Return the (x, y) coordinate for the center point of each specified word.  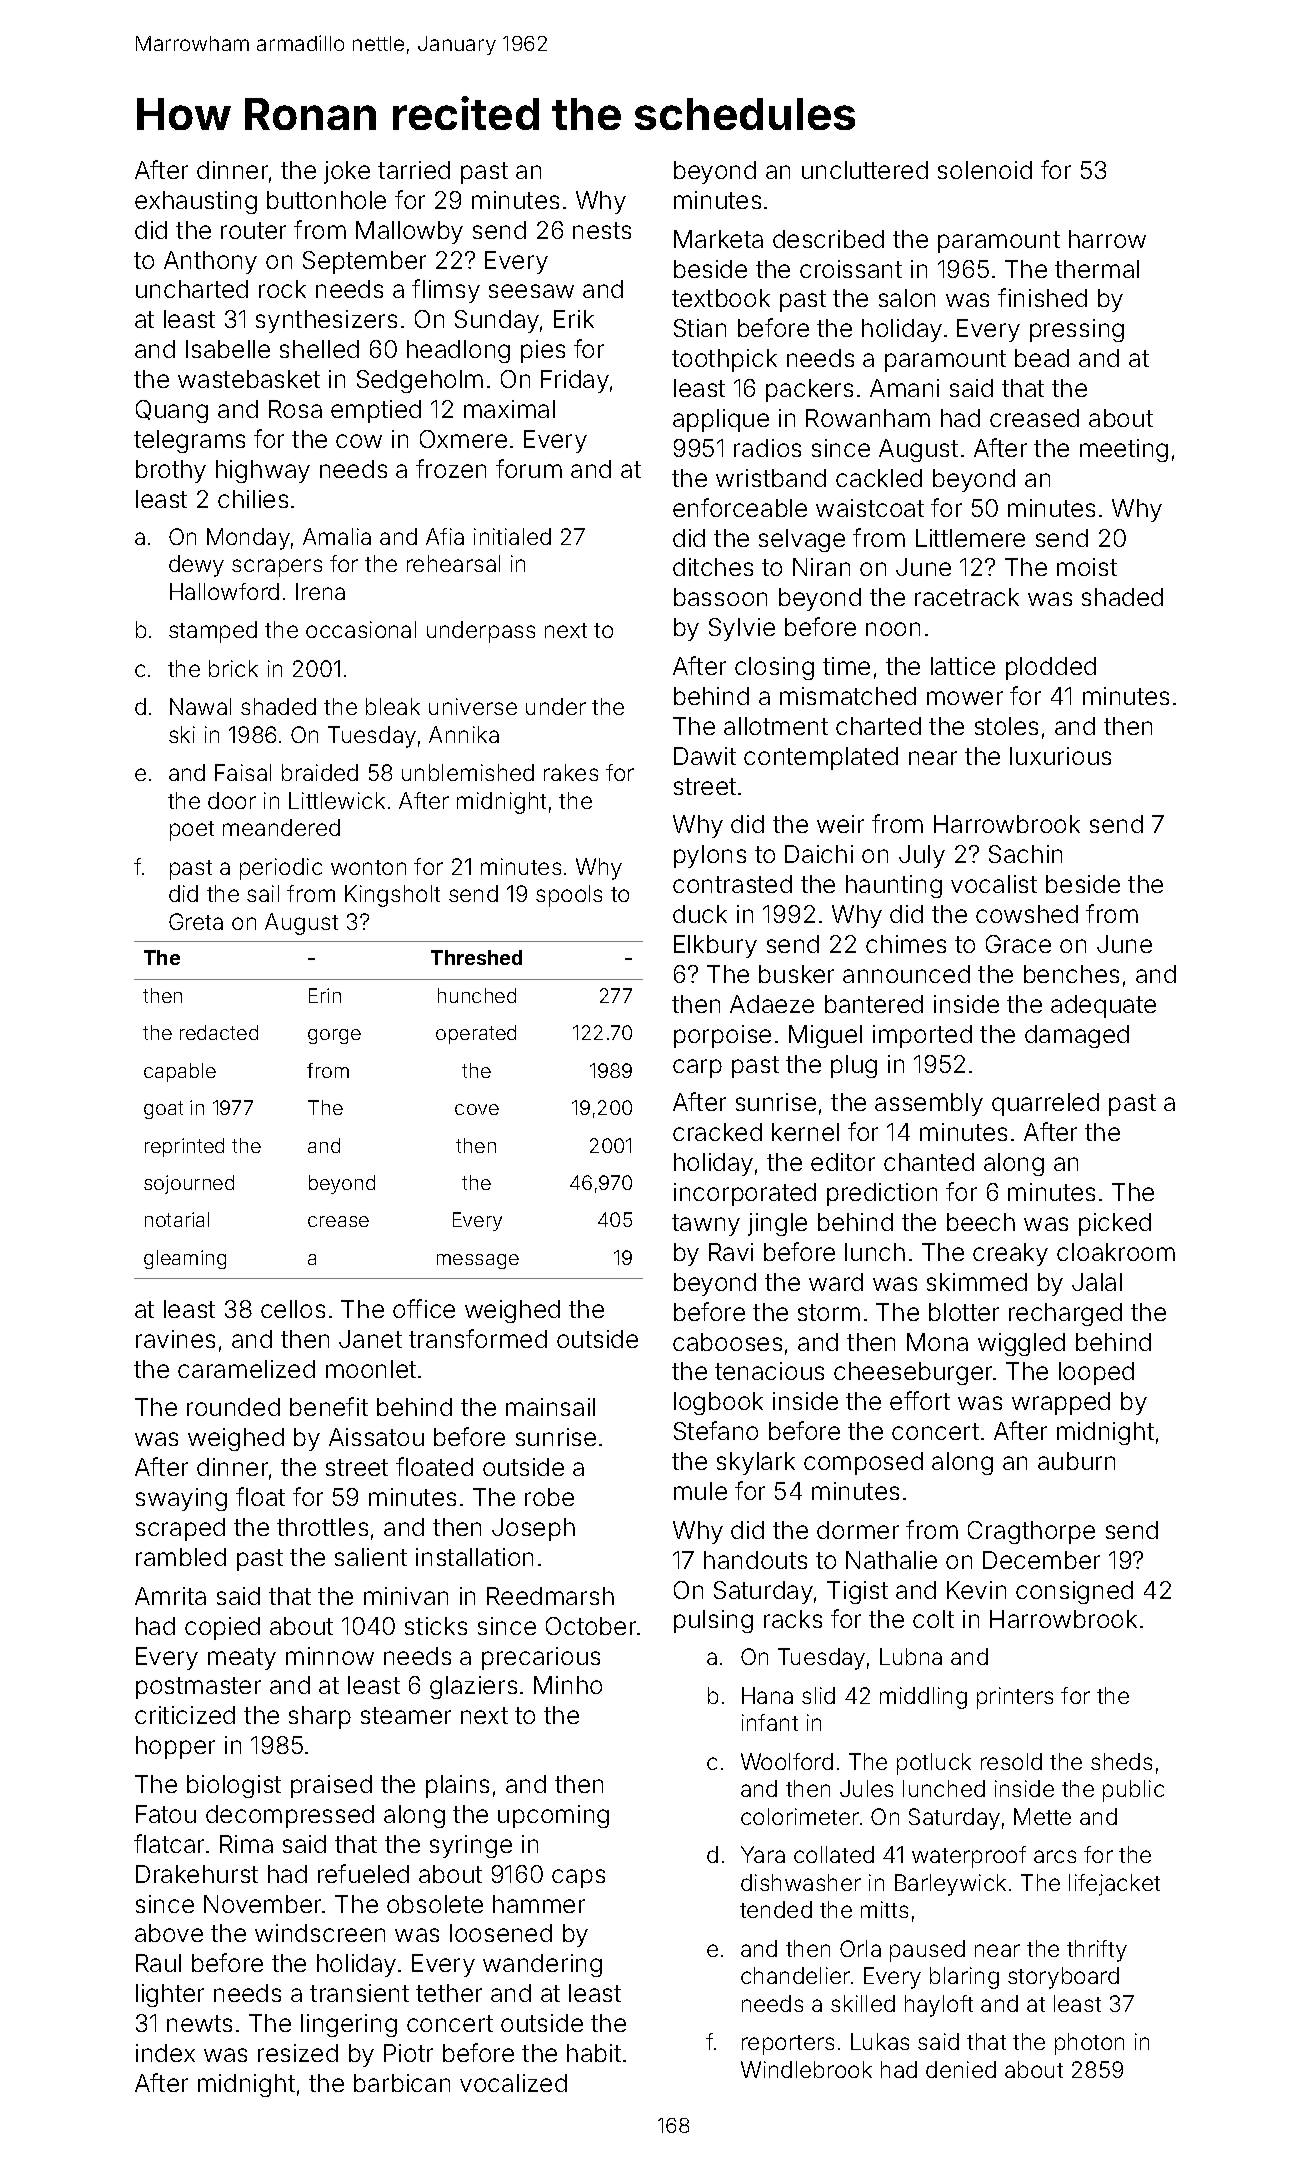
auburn (1076, 1461)
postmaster (198, 1688)
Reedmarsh (550, 1596)
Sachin (1025, 854)
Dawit (705, 756)
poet (192, 831)
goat (163, 1110)
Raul (158, 1963)
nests (602, 230)
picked (1115, 1224)
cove (477, 1109)
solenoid (985, 170)
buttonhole (326, 200)
